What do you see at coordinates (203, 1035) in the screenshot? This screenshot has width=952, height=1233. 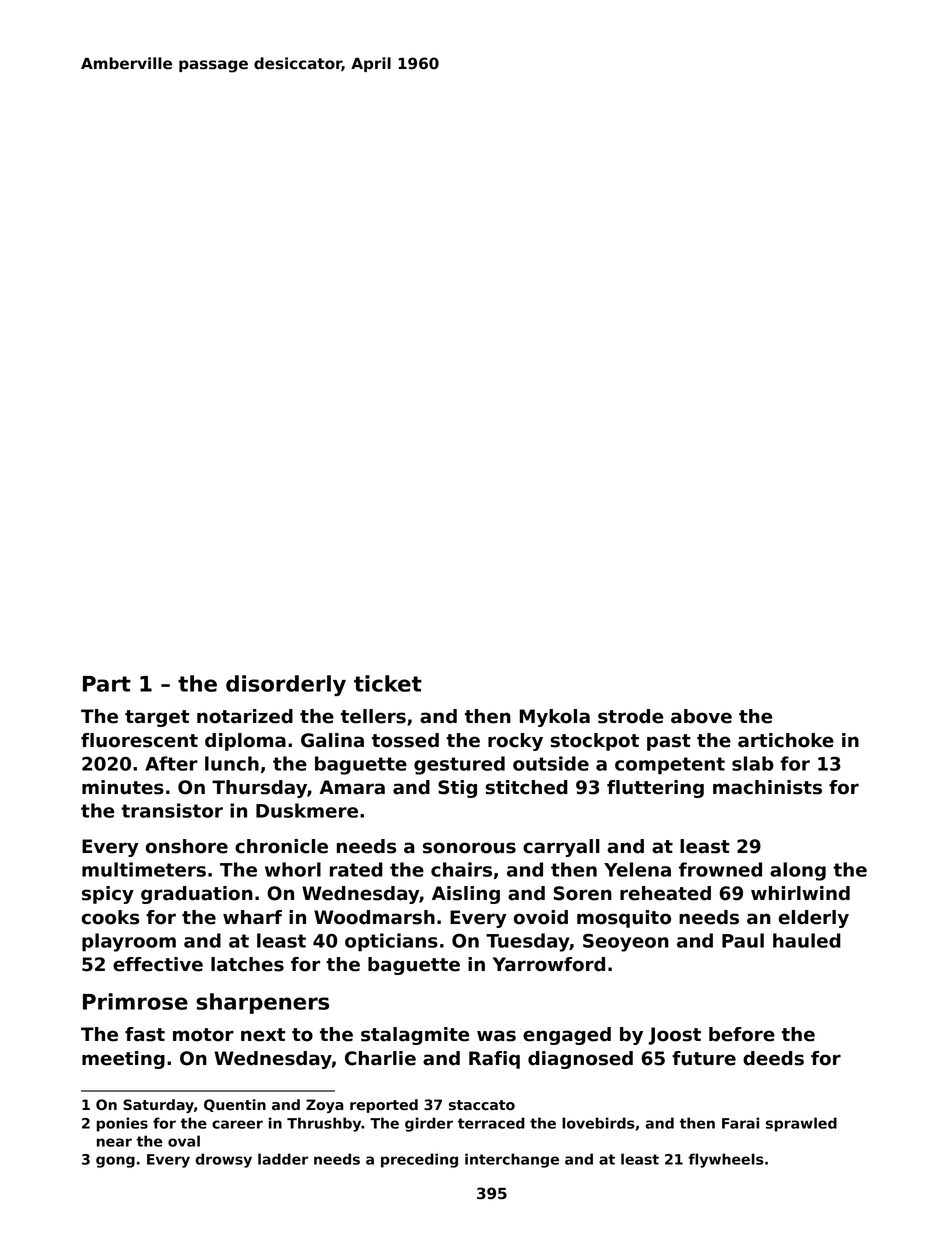 I see `motor` at bounding box center [203, 1035].
